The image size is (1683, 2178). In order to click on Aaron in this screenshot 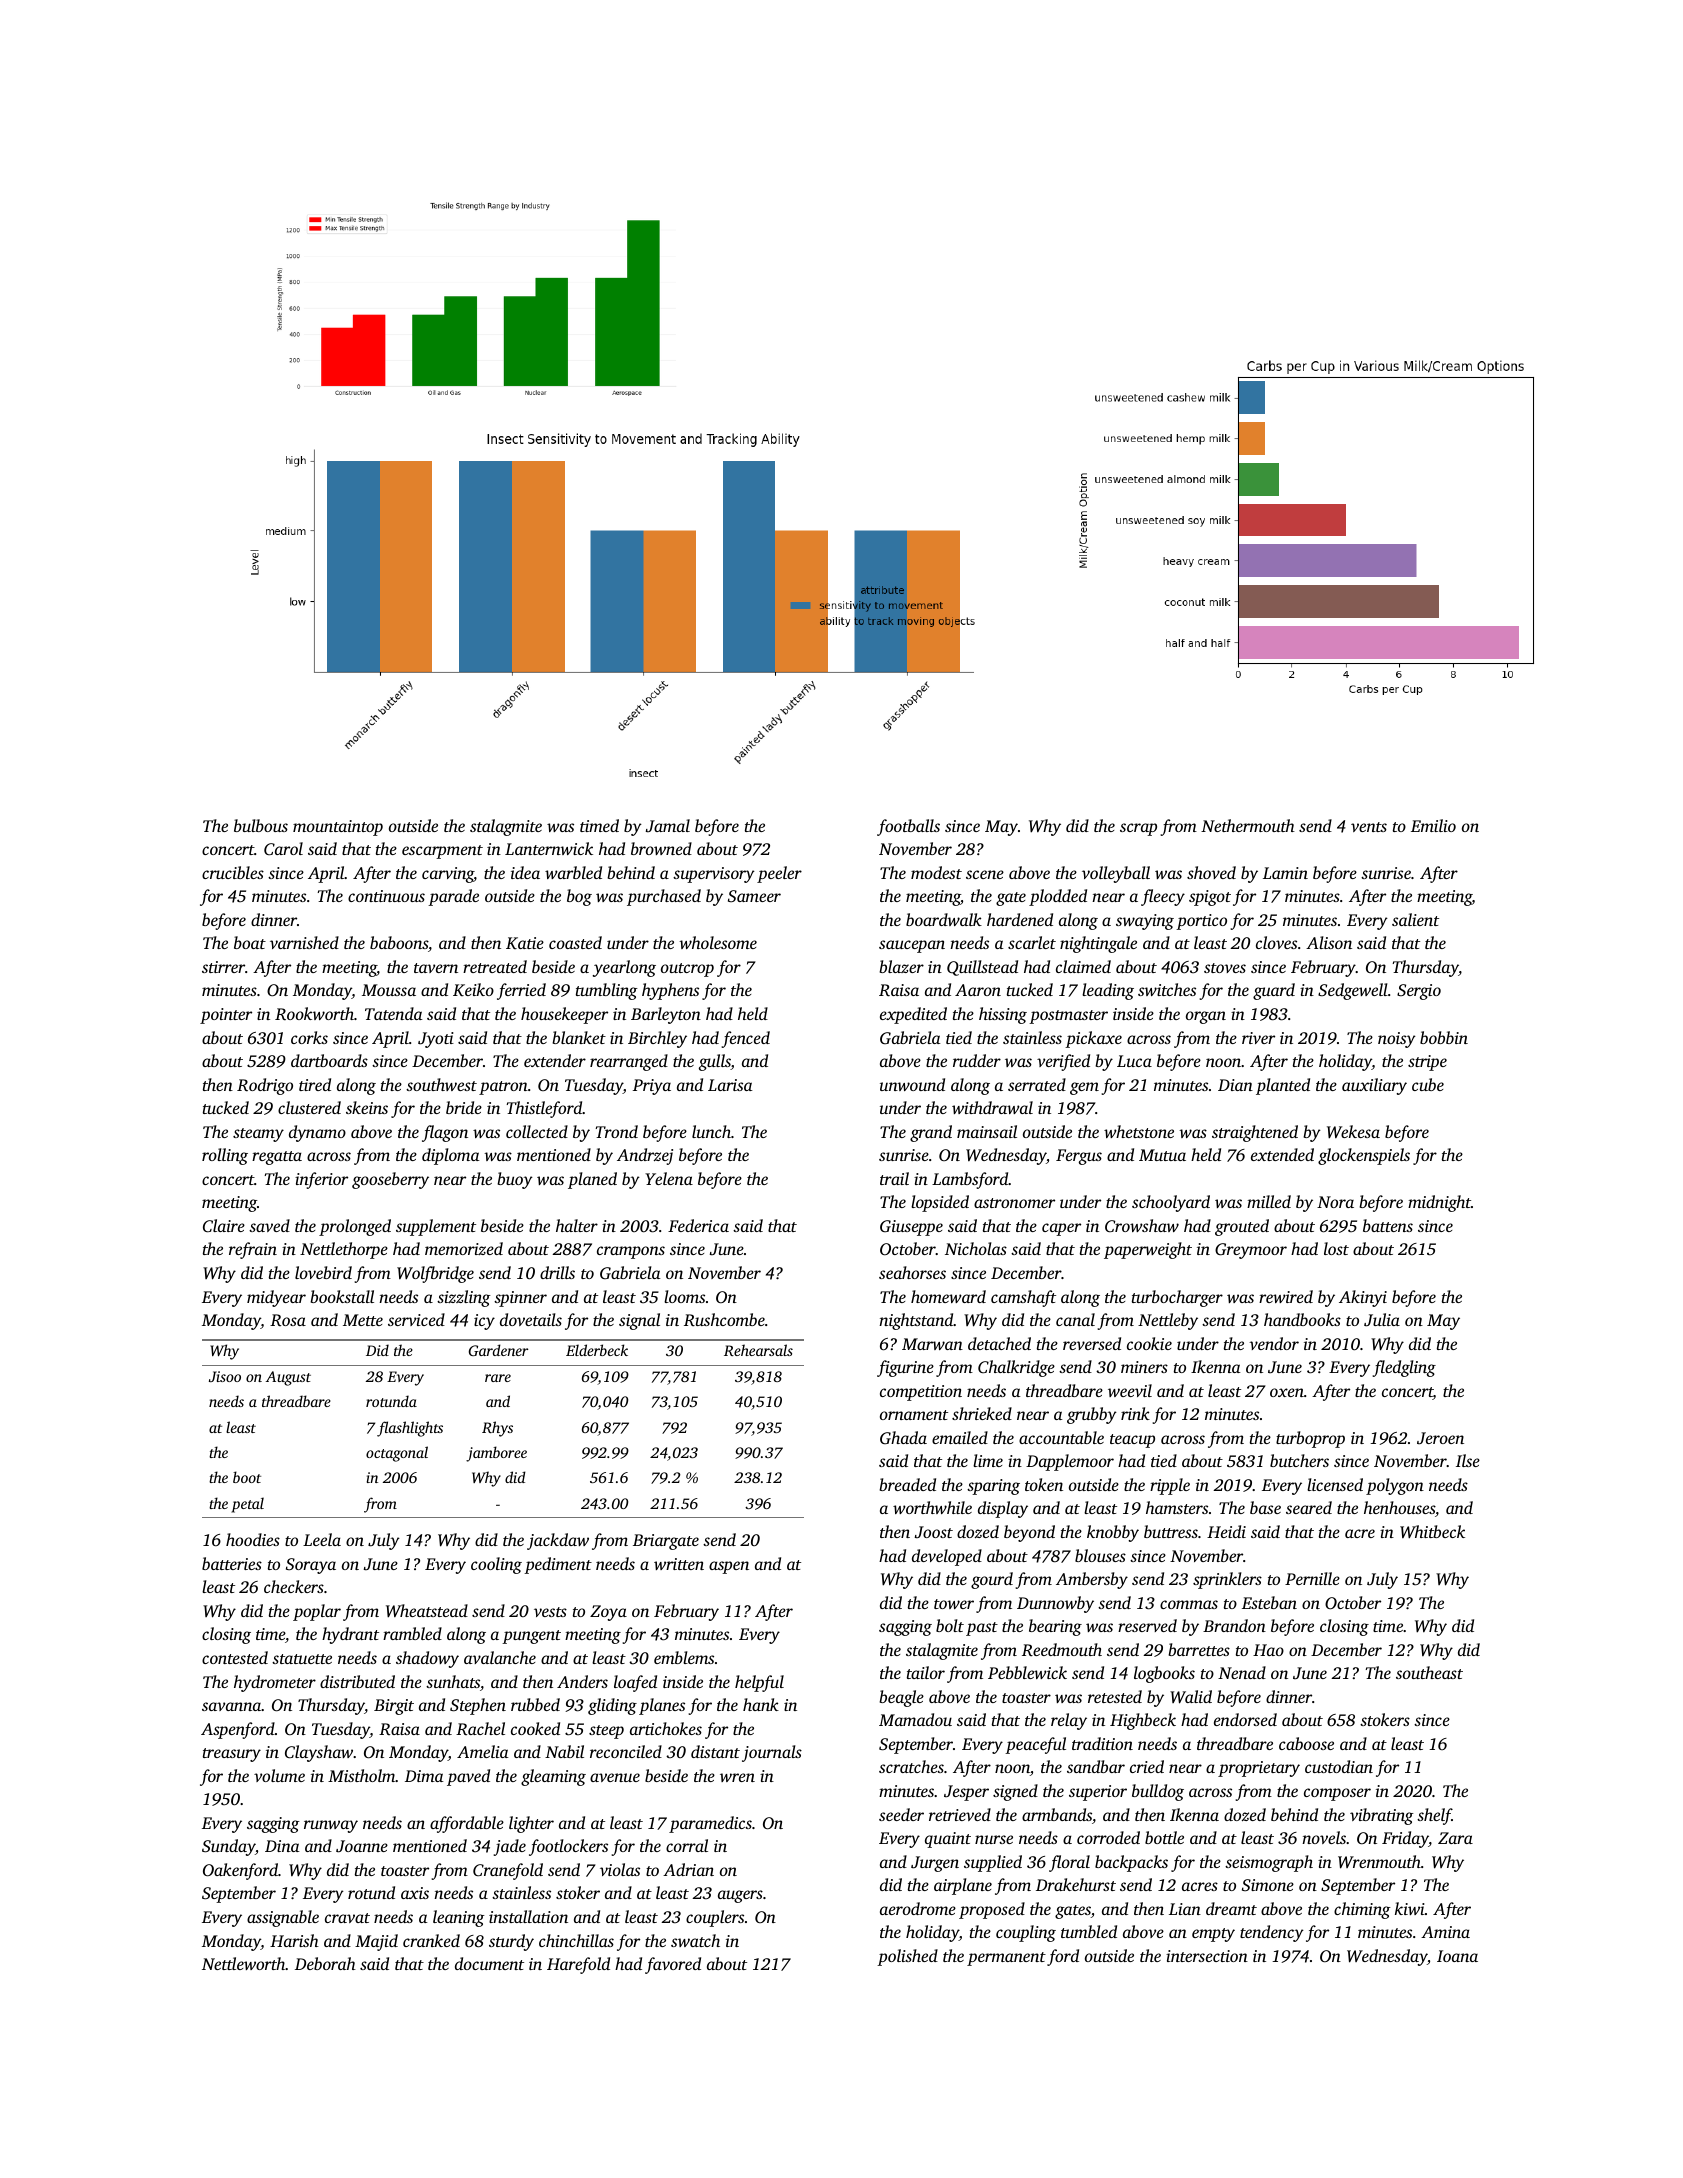, I will do `click(978, 990)`.
